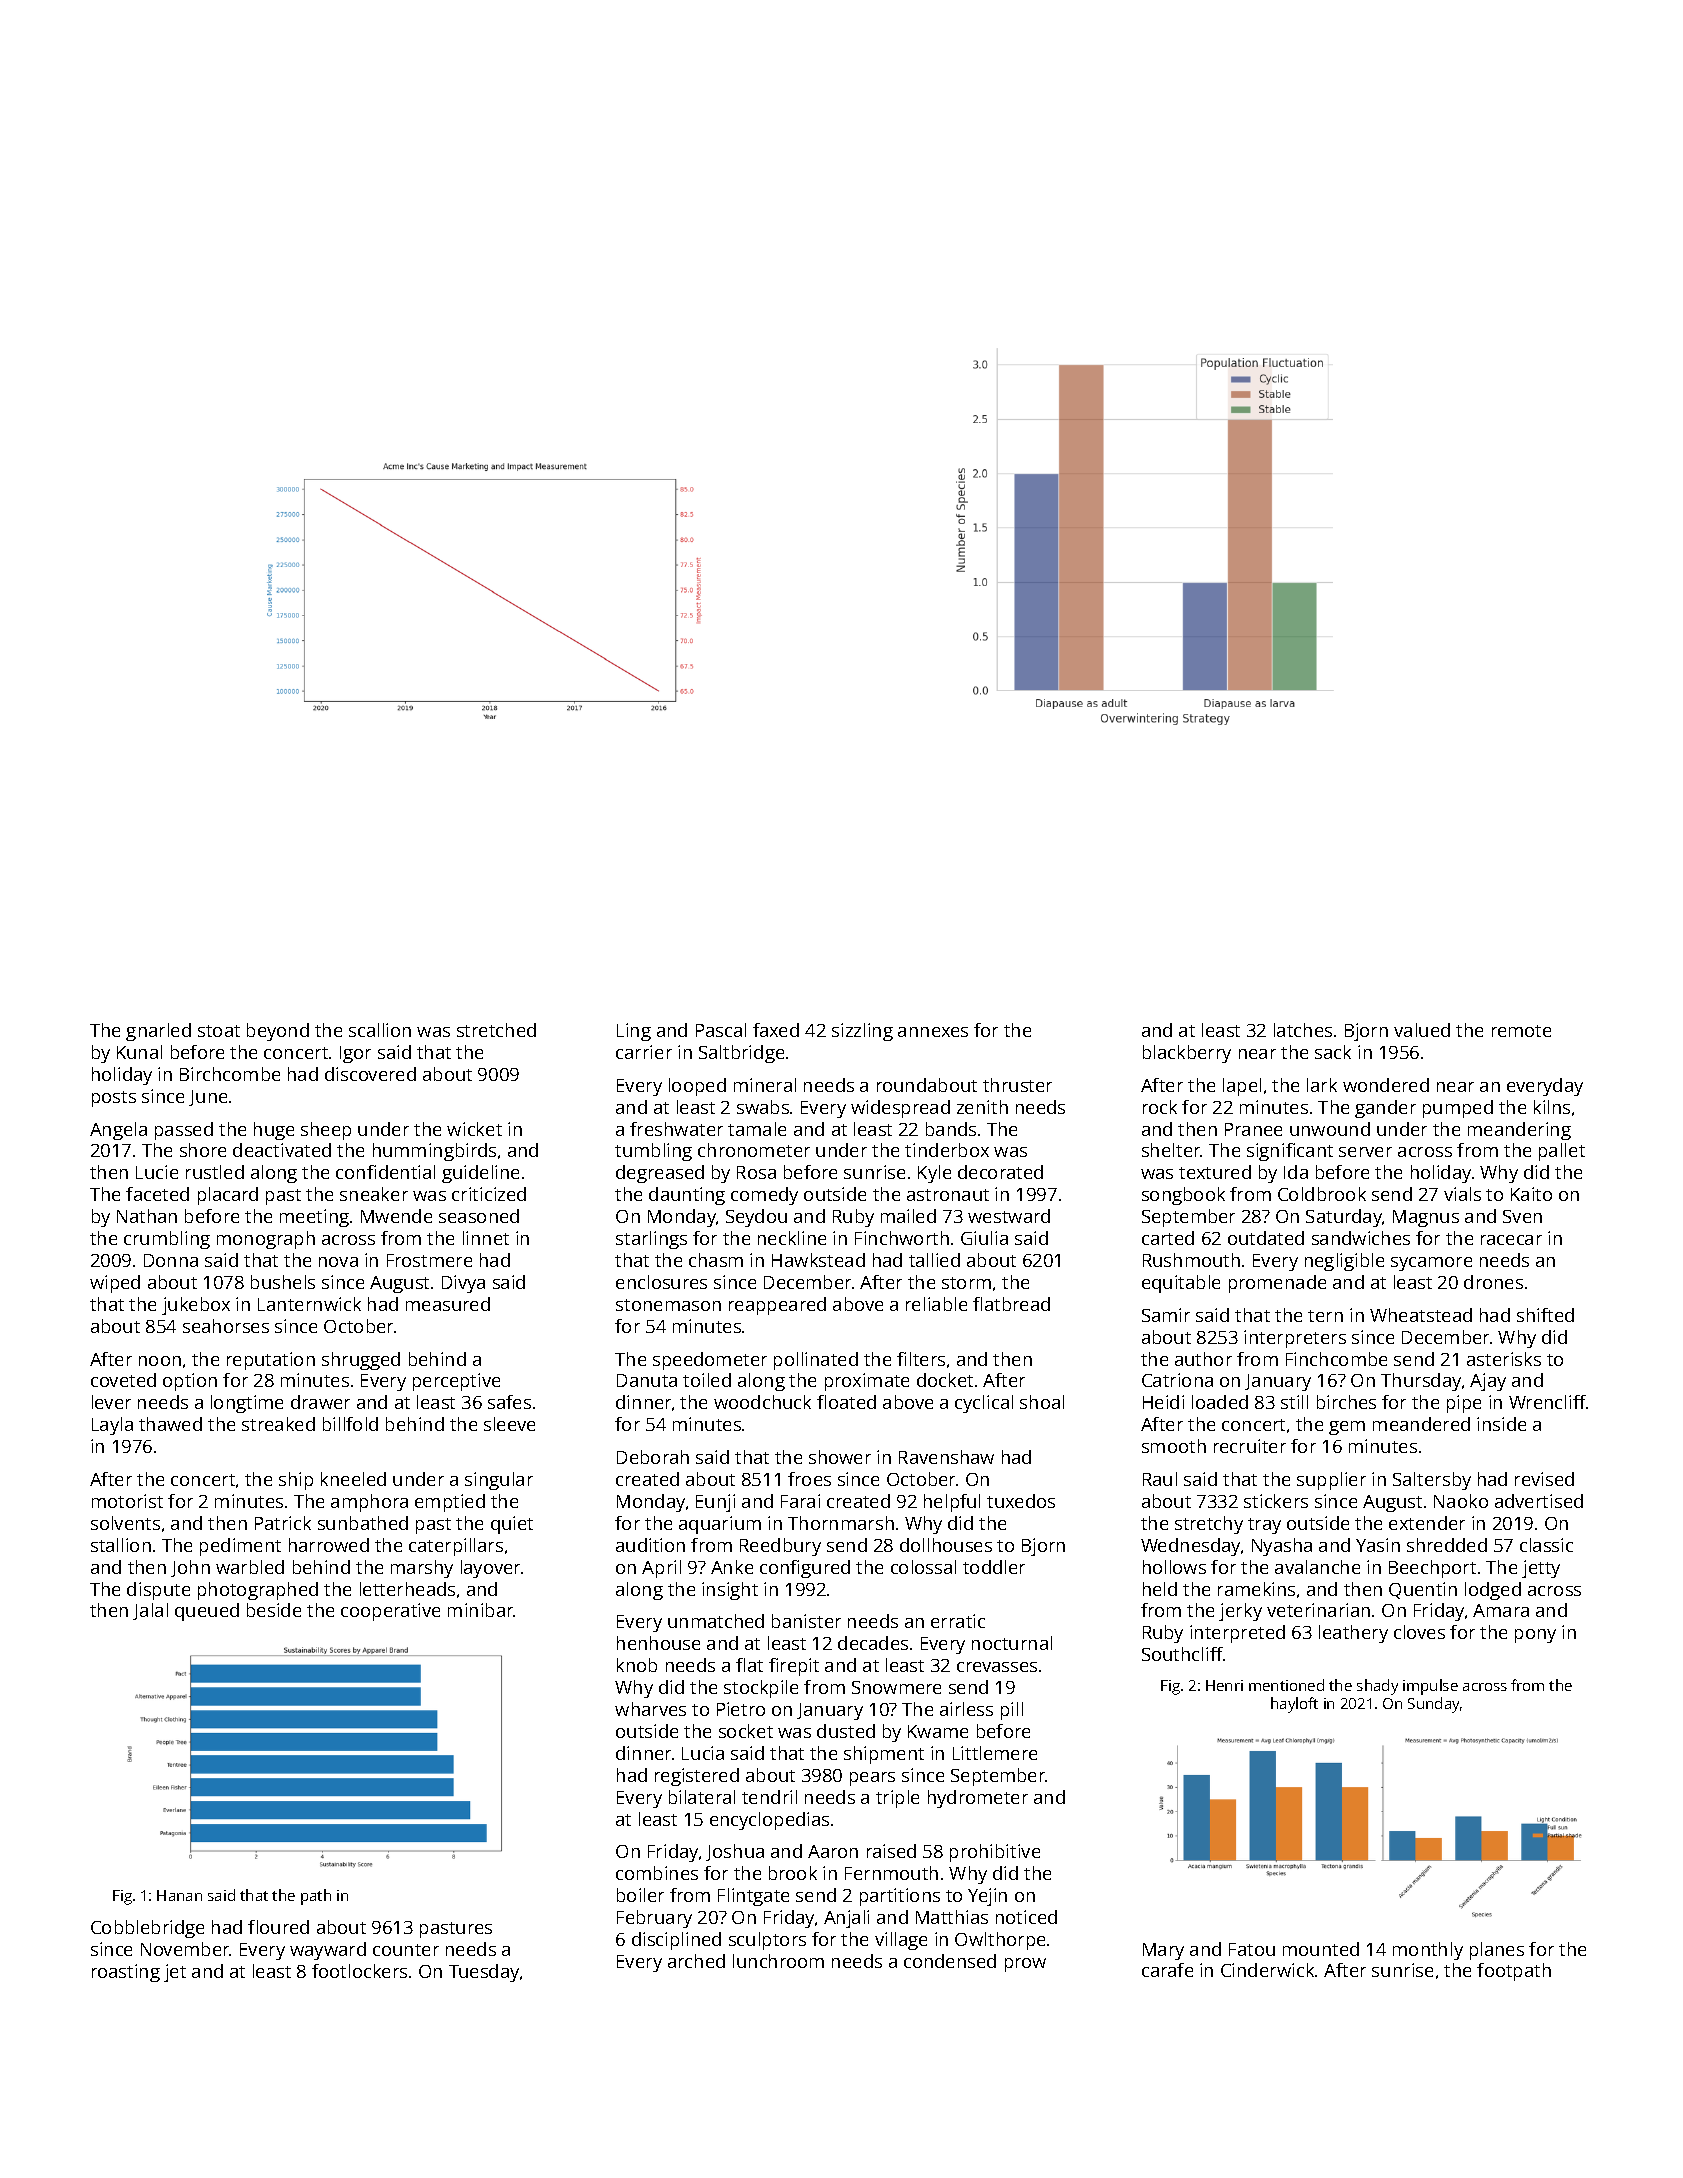 Image resolution: width=1683 pixels, height=2178 pixels. What do you see at coordinates (657, 1873) in the screenshot?
I see `combines` at bounding box center [657, 1873].
